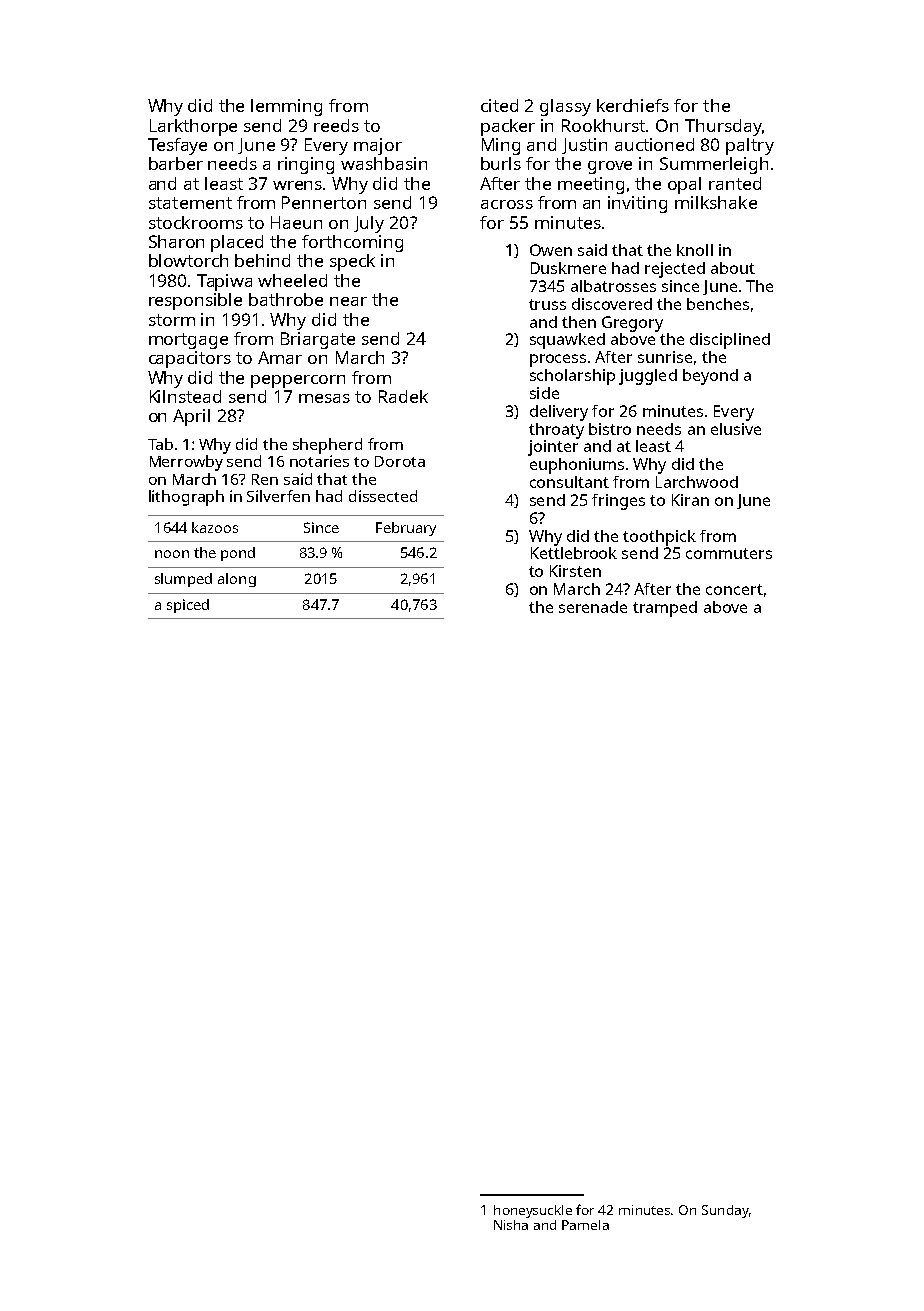  I want to click on honeysuckle, so click(533, 1211).
